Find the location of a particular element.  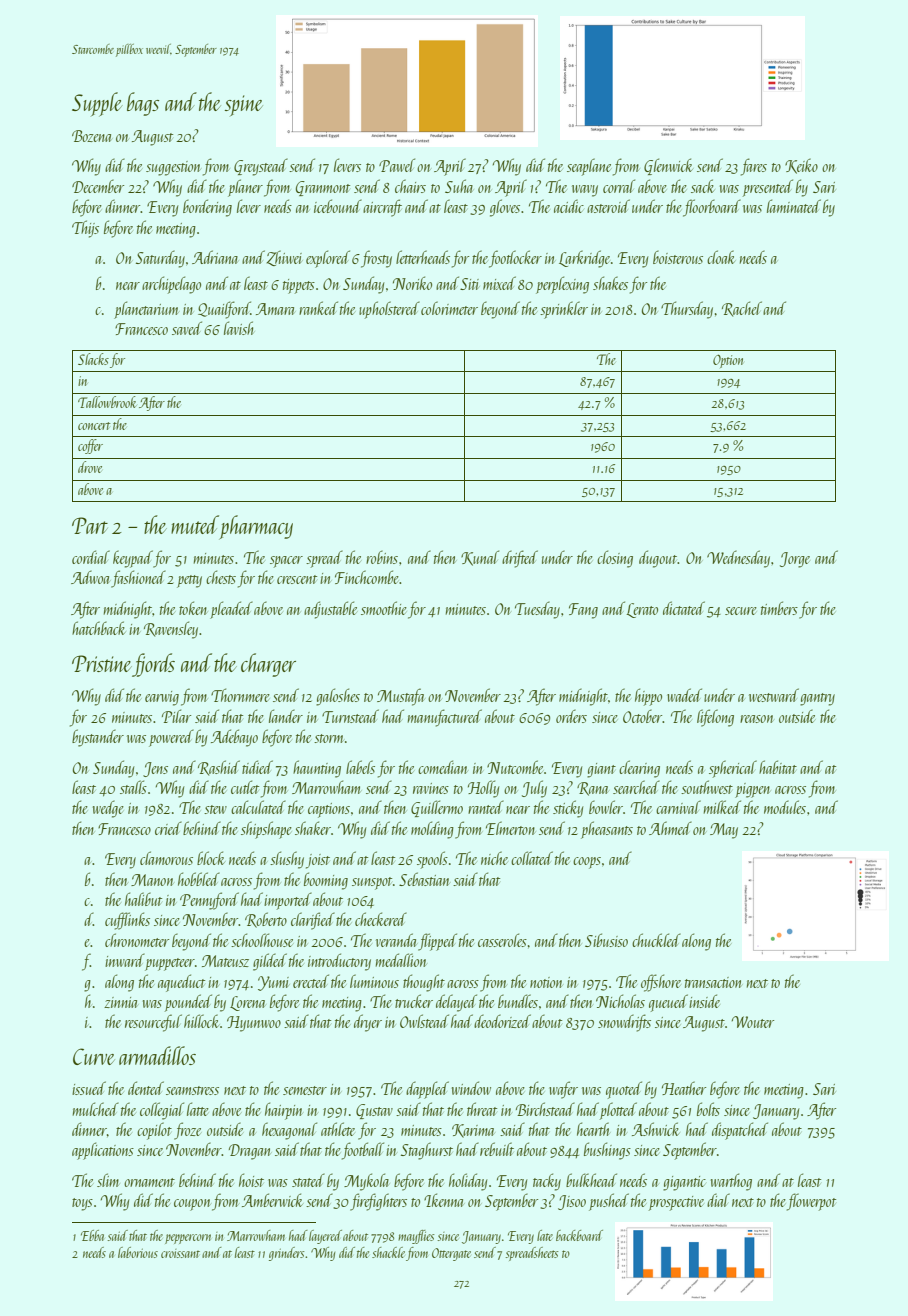

cufflinks is located at coordinates (127, 921).
